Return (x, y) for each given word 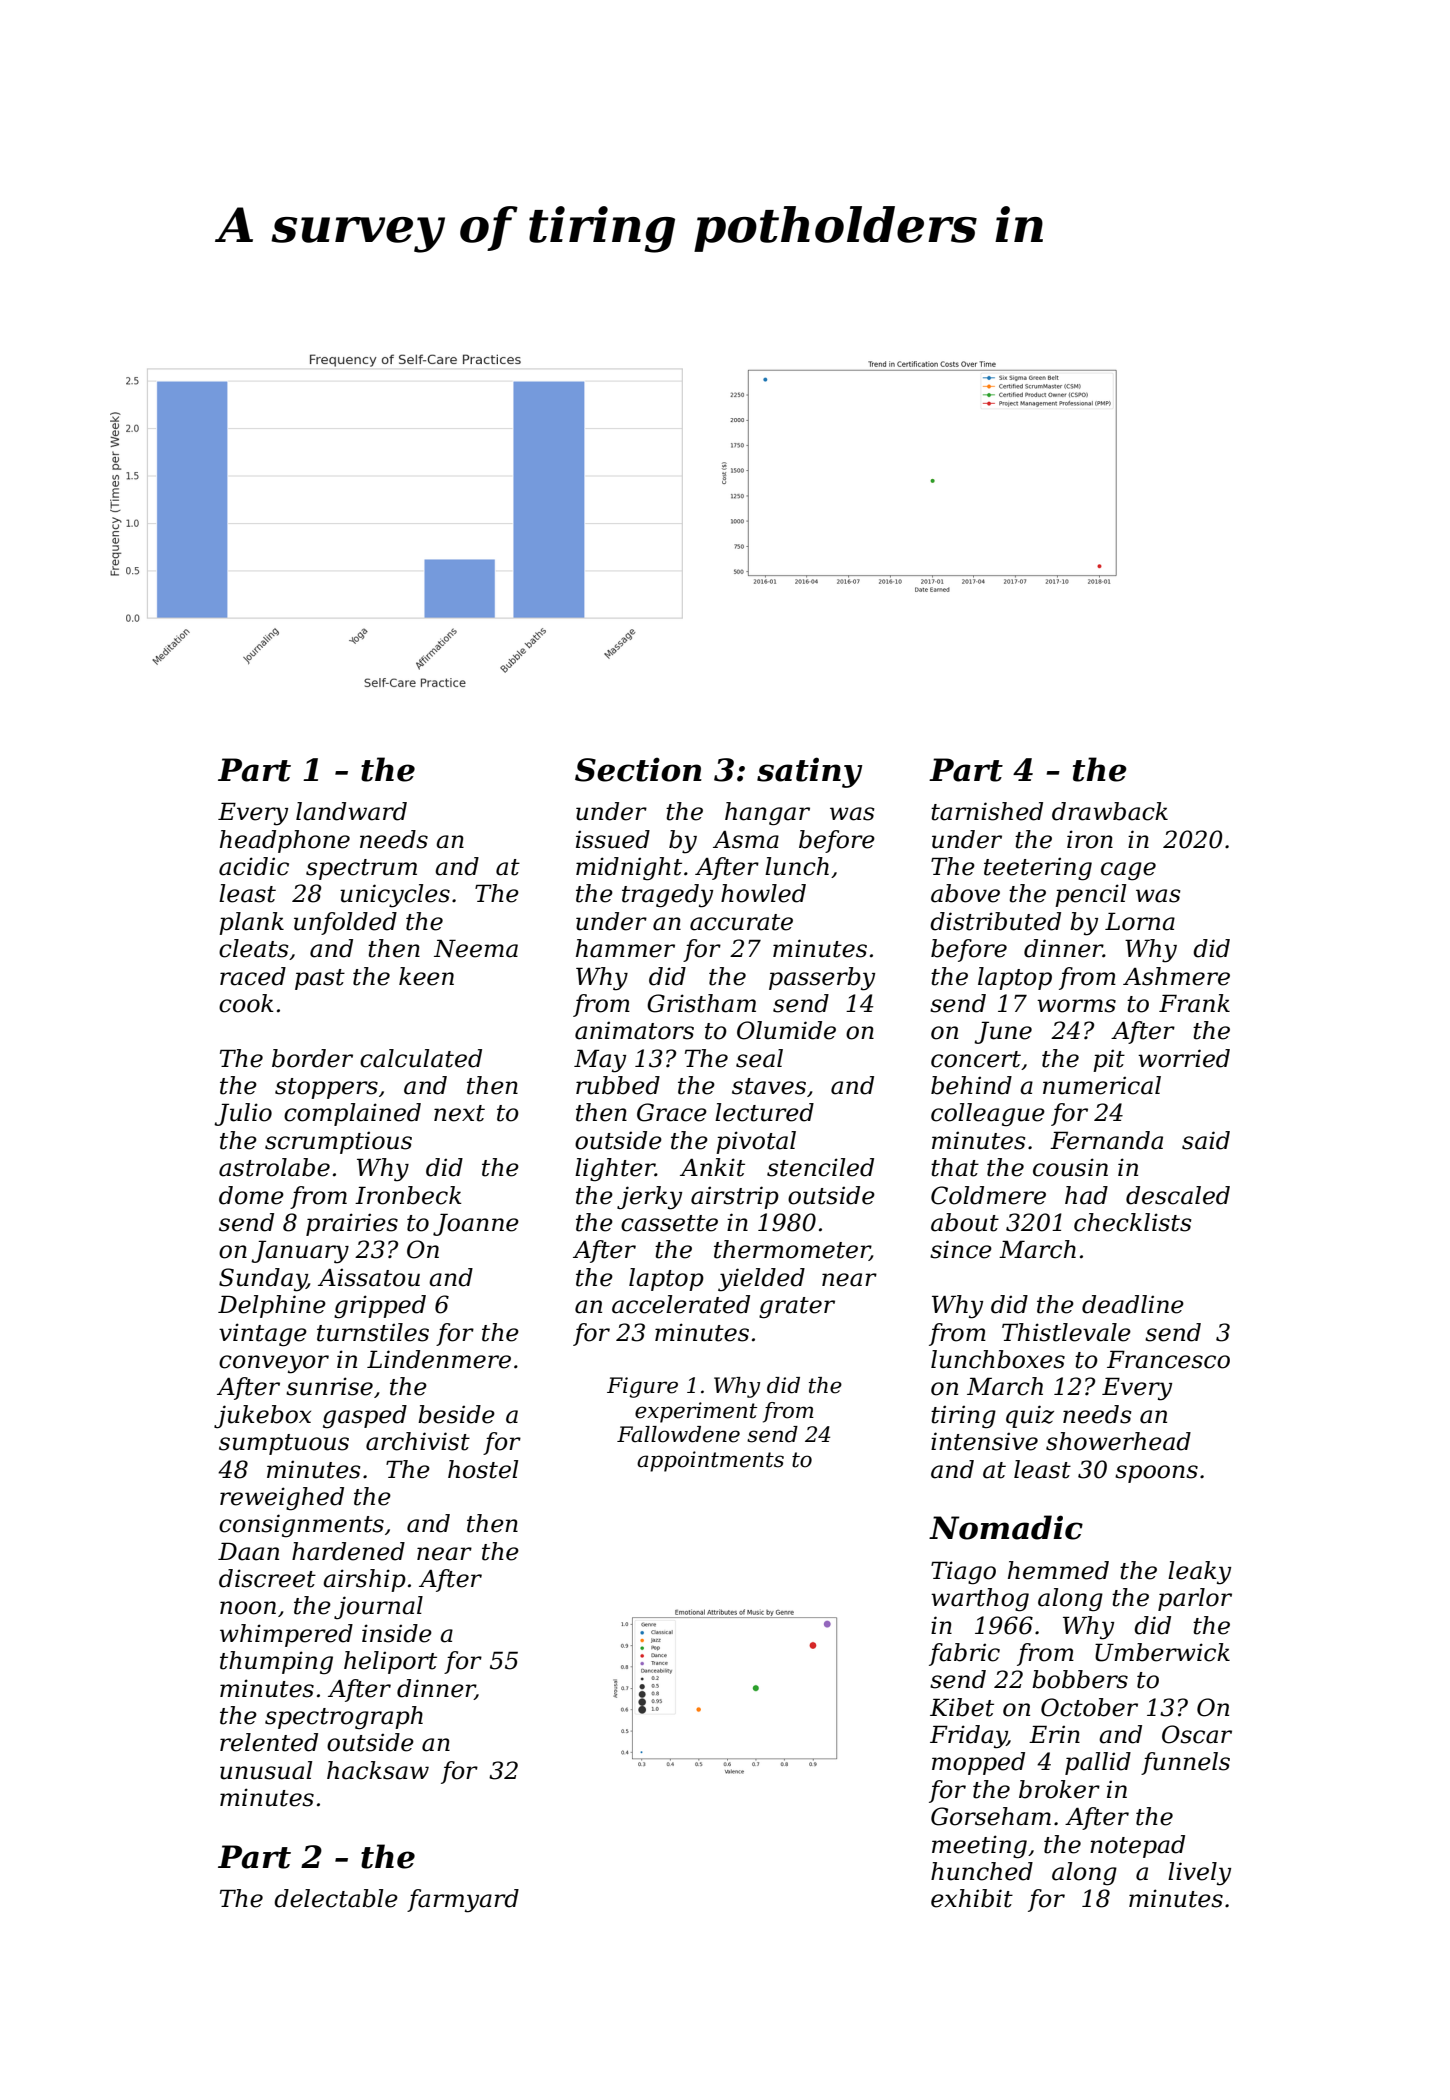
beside (456, 1414)
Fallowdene (678, 1434)
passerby (822, 979)
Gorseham (991, 1816)
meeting (979, 1847)
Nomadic (1006, 1527)
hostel (483, 1469)
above (965, 893)
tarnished (987, 811)
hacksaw (378, 1770)
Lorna (1140, 921)
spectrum (361, 869)
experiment (696, 1412)
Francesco (1168, 1359)
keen (426, 976)
